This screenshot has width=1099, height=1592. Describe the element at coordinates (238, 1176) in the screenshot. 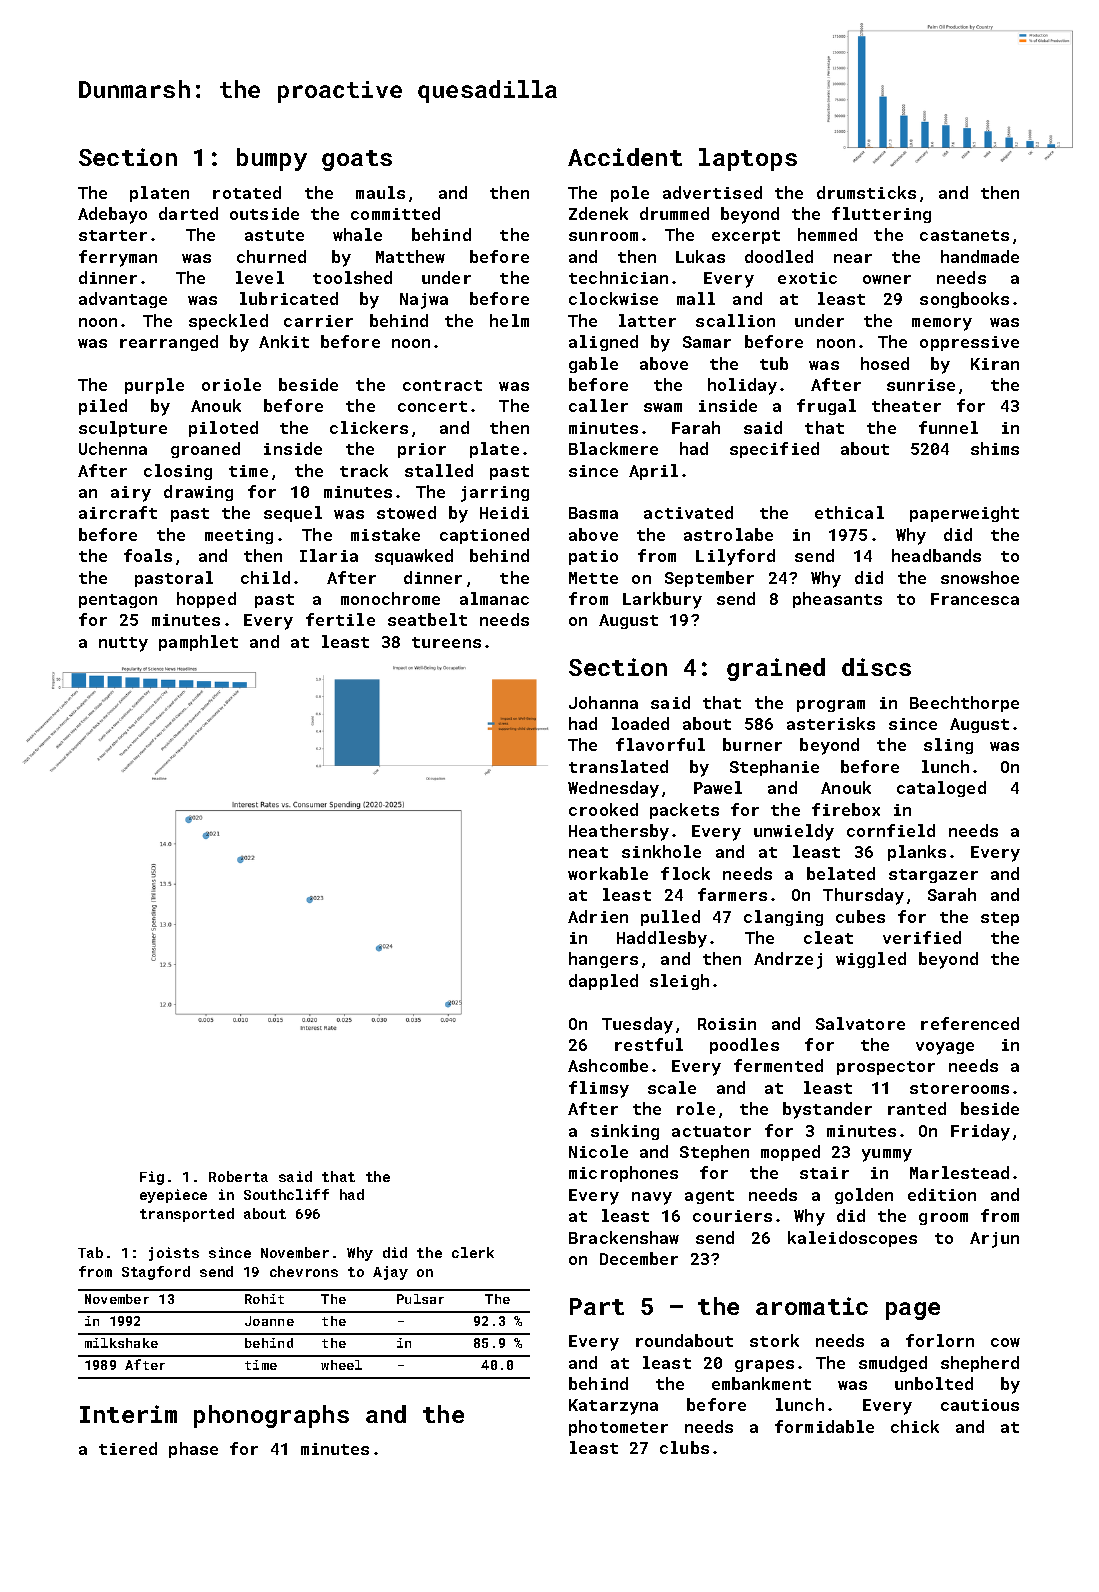

I see `Roberta` at that location.
